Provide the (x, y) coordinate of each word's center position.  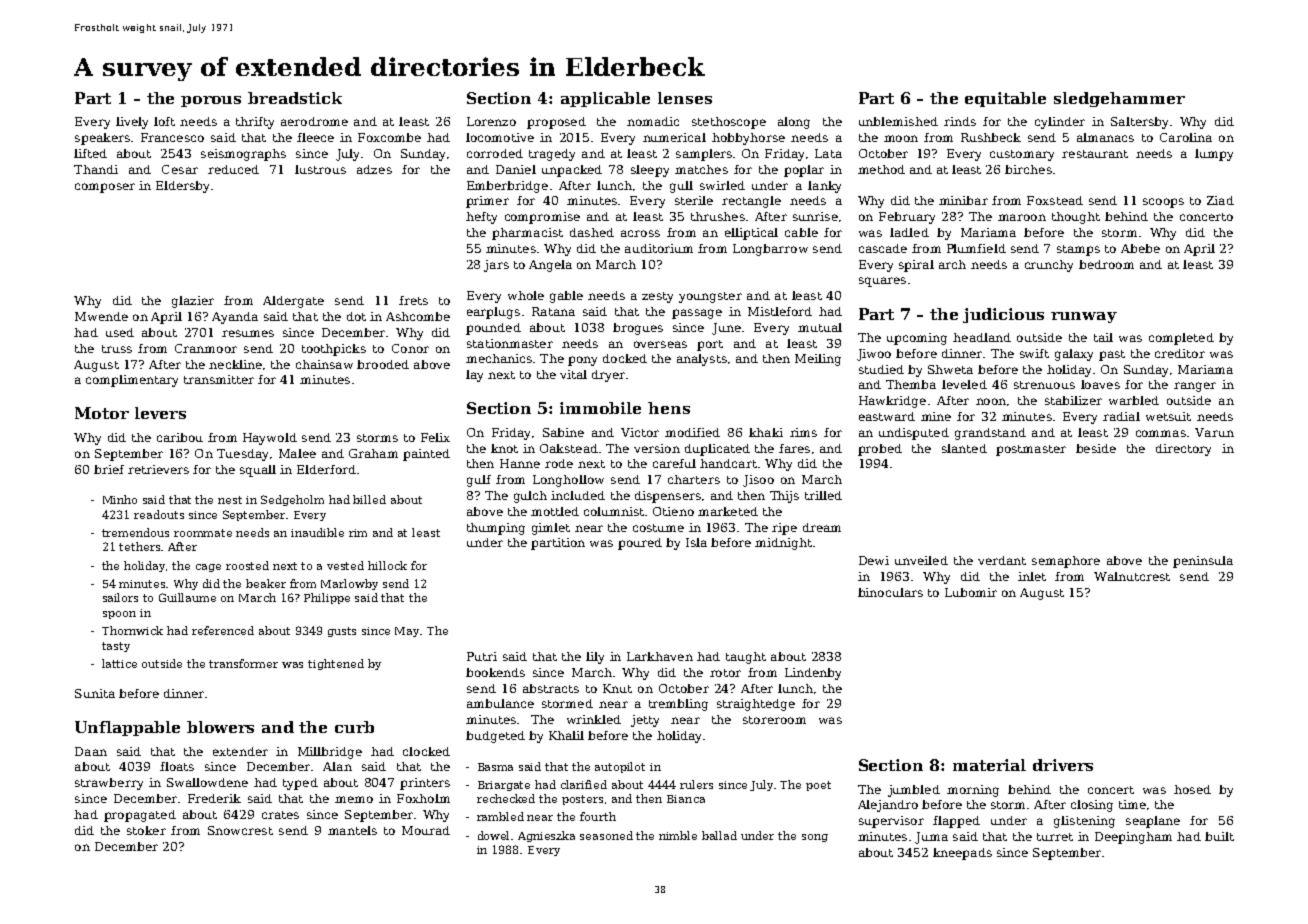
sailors (120, 597)
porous (211, 101)
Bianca (686, 799)
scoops (1163, 203)
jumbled (914, 791)
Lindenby (813, 674)
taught (746, 658)
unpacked (572, 171)
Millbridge (330, 753)
